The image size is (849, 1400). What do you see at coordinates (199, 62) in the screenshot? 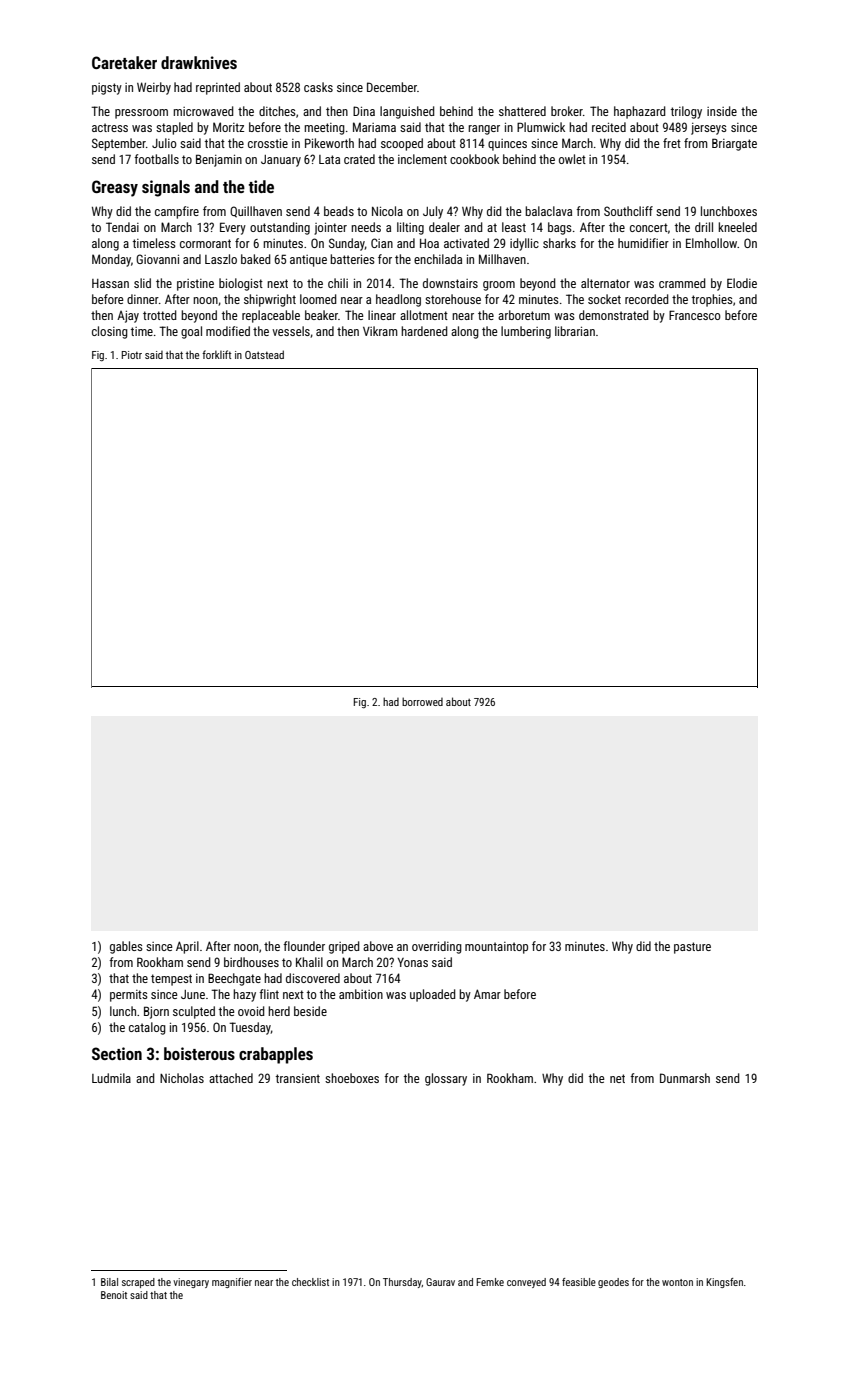
I see `drawknives` at bounding box center [199, 62].
